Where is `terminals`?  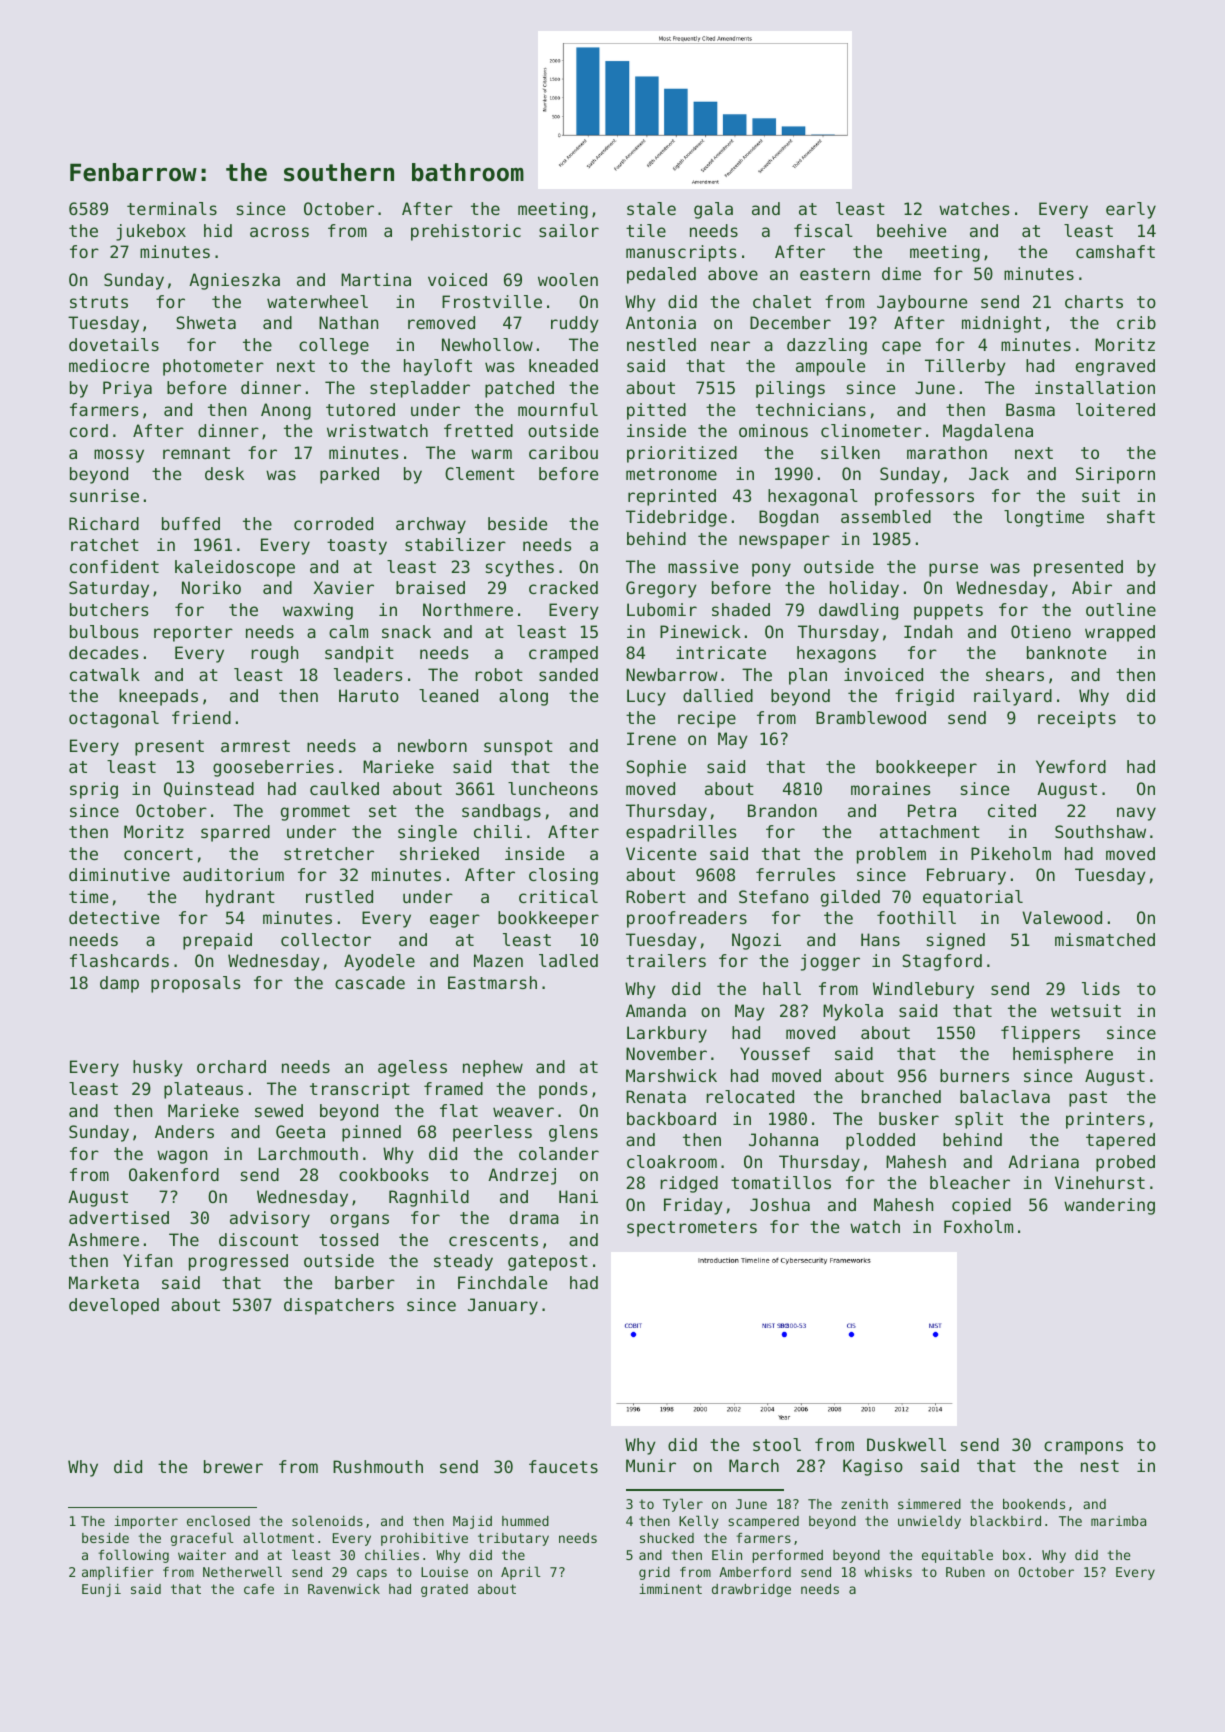 terminals is located at coordinates (172, 208).
